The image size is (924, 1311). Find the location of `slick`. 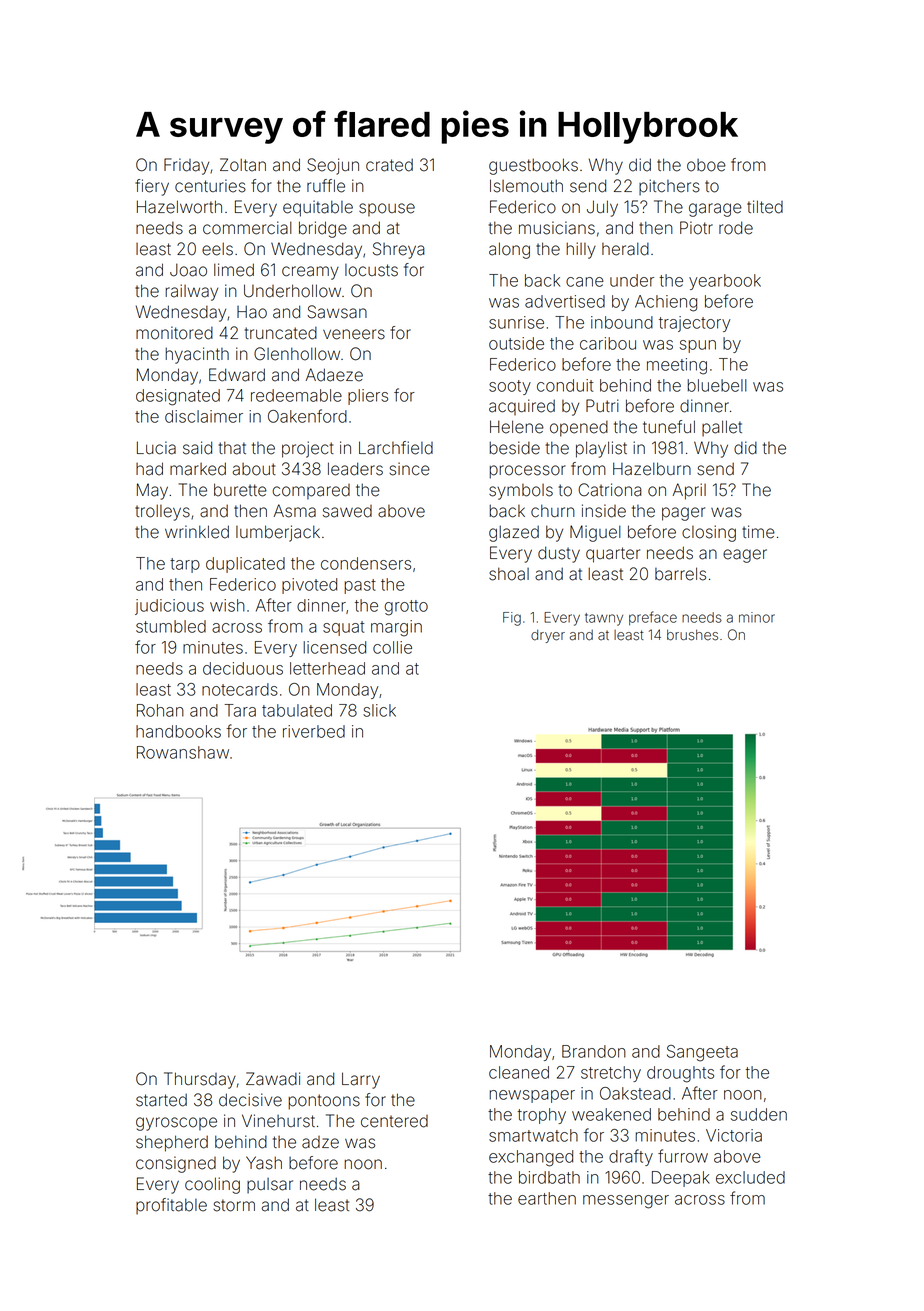

slick is located at coordinates (379, 710).
